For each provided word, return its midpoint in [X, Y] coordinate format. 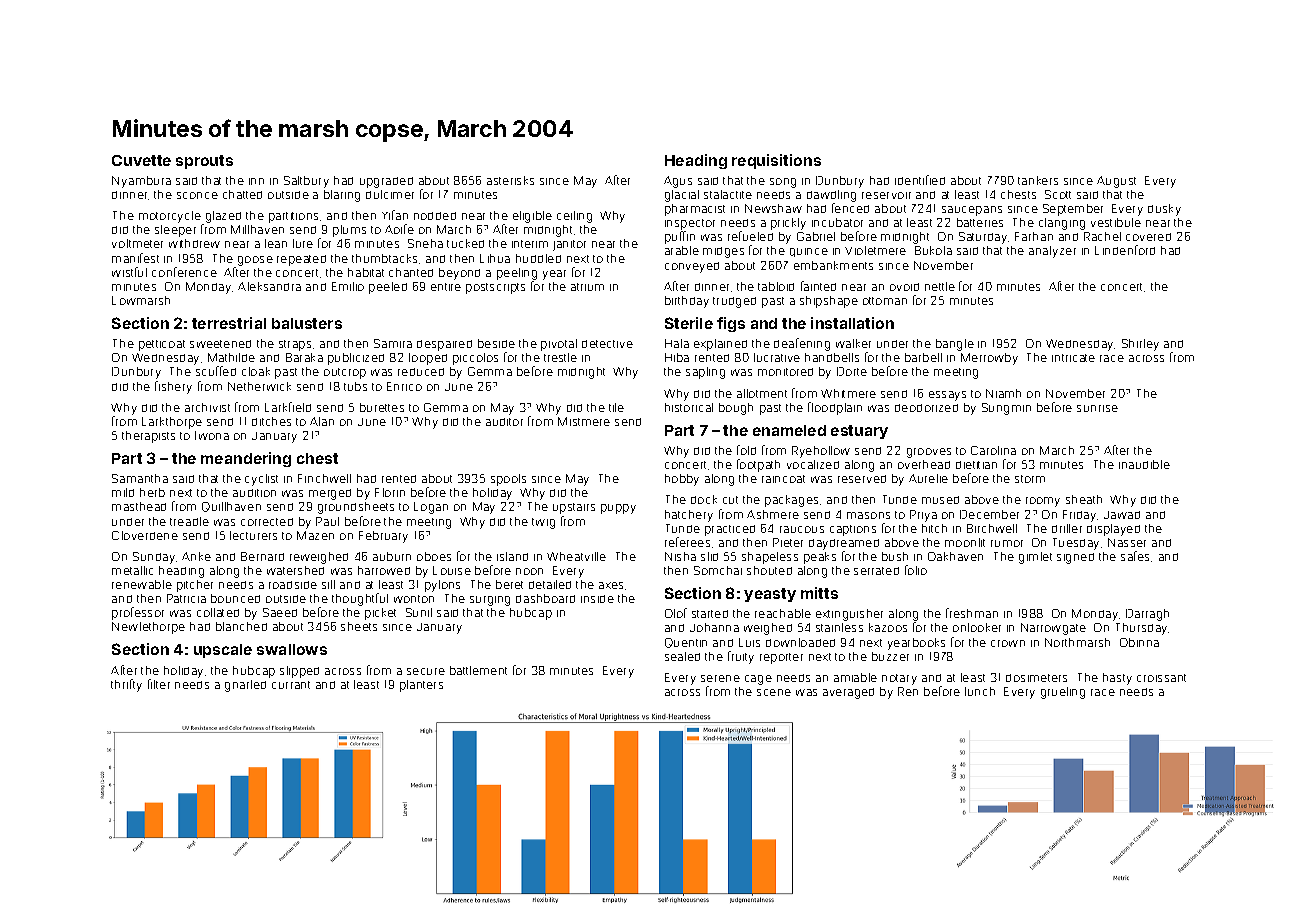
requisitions [776, 161]
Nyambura [141, 182]
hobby [682, 480]
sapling [705, 373]
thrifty [126, 685]
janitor [569, 245]
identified [920, 180]
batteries [980, 222]
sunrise [1097, 408]
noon [529, 571]
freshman [972, 613]
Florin [390, 492]
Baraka [304, 357]
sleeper [175, 231]
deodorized [926, 408]
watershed [295, 570]
